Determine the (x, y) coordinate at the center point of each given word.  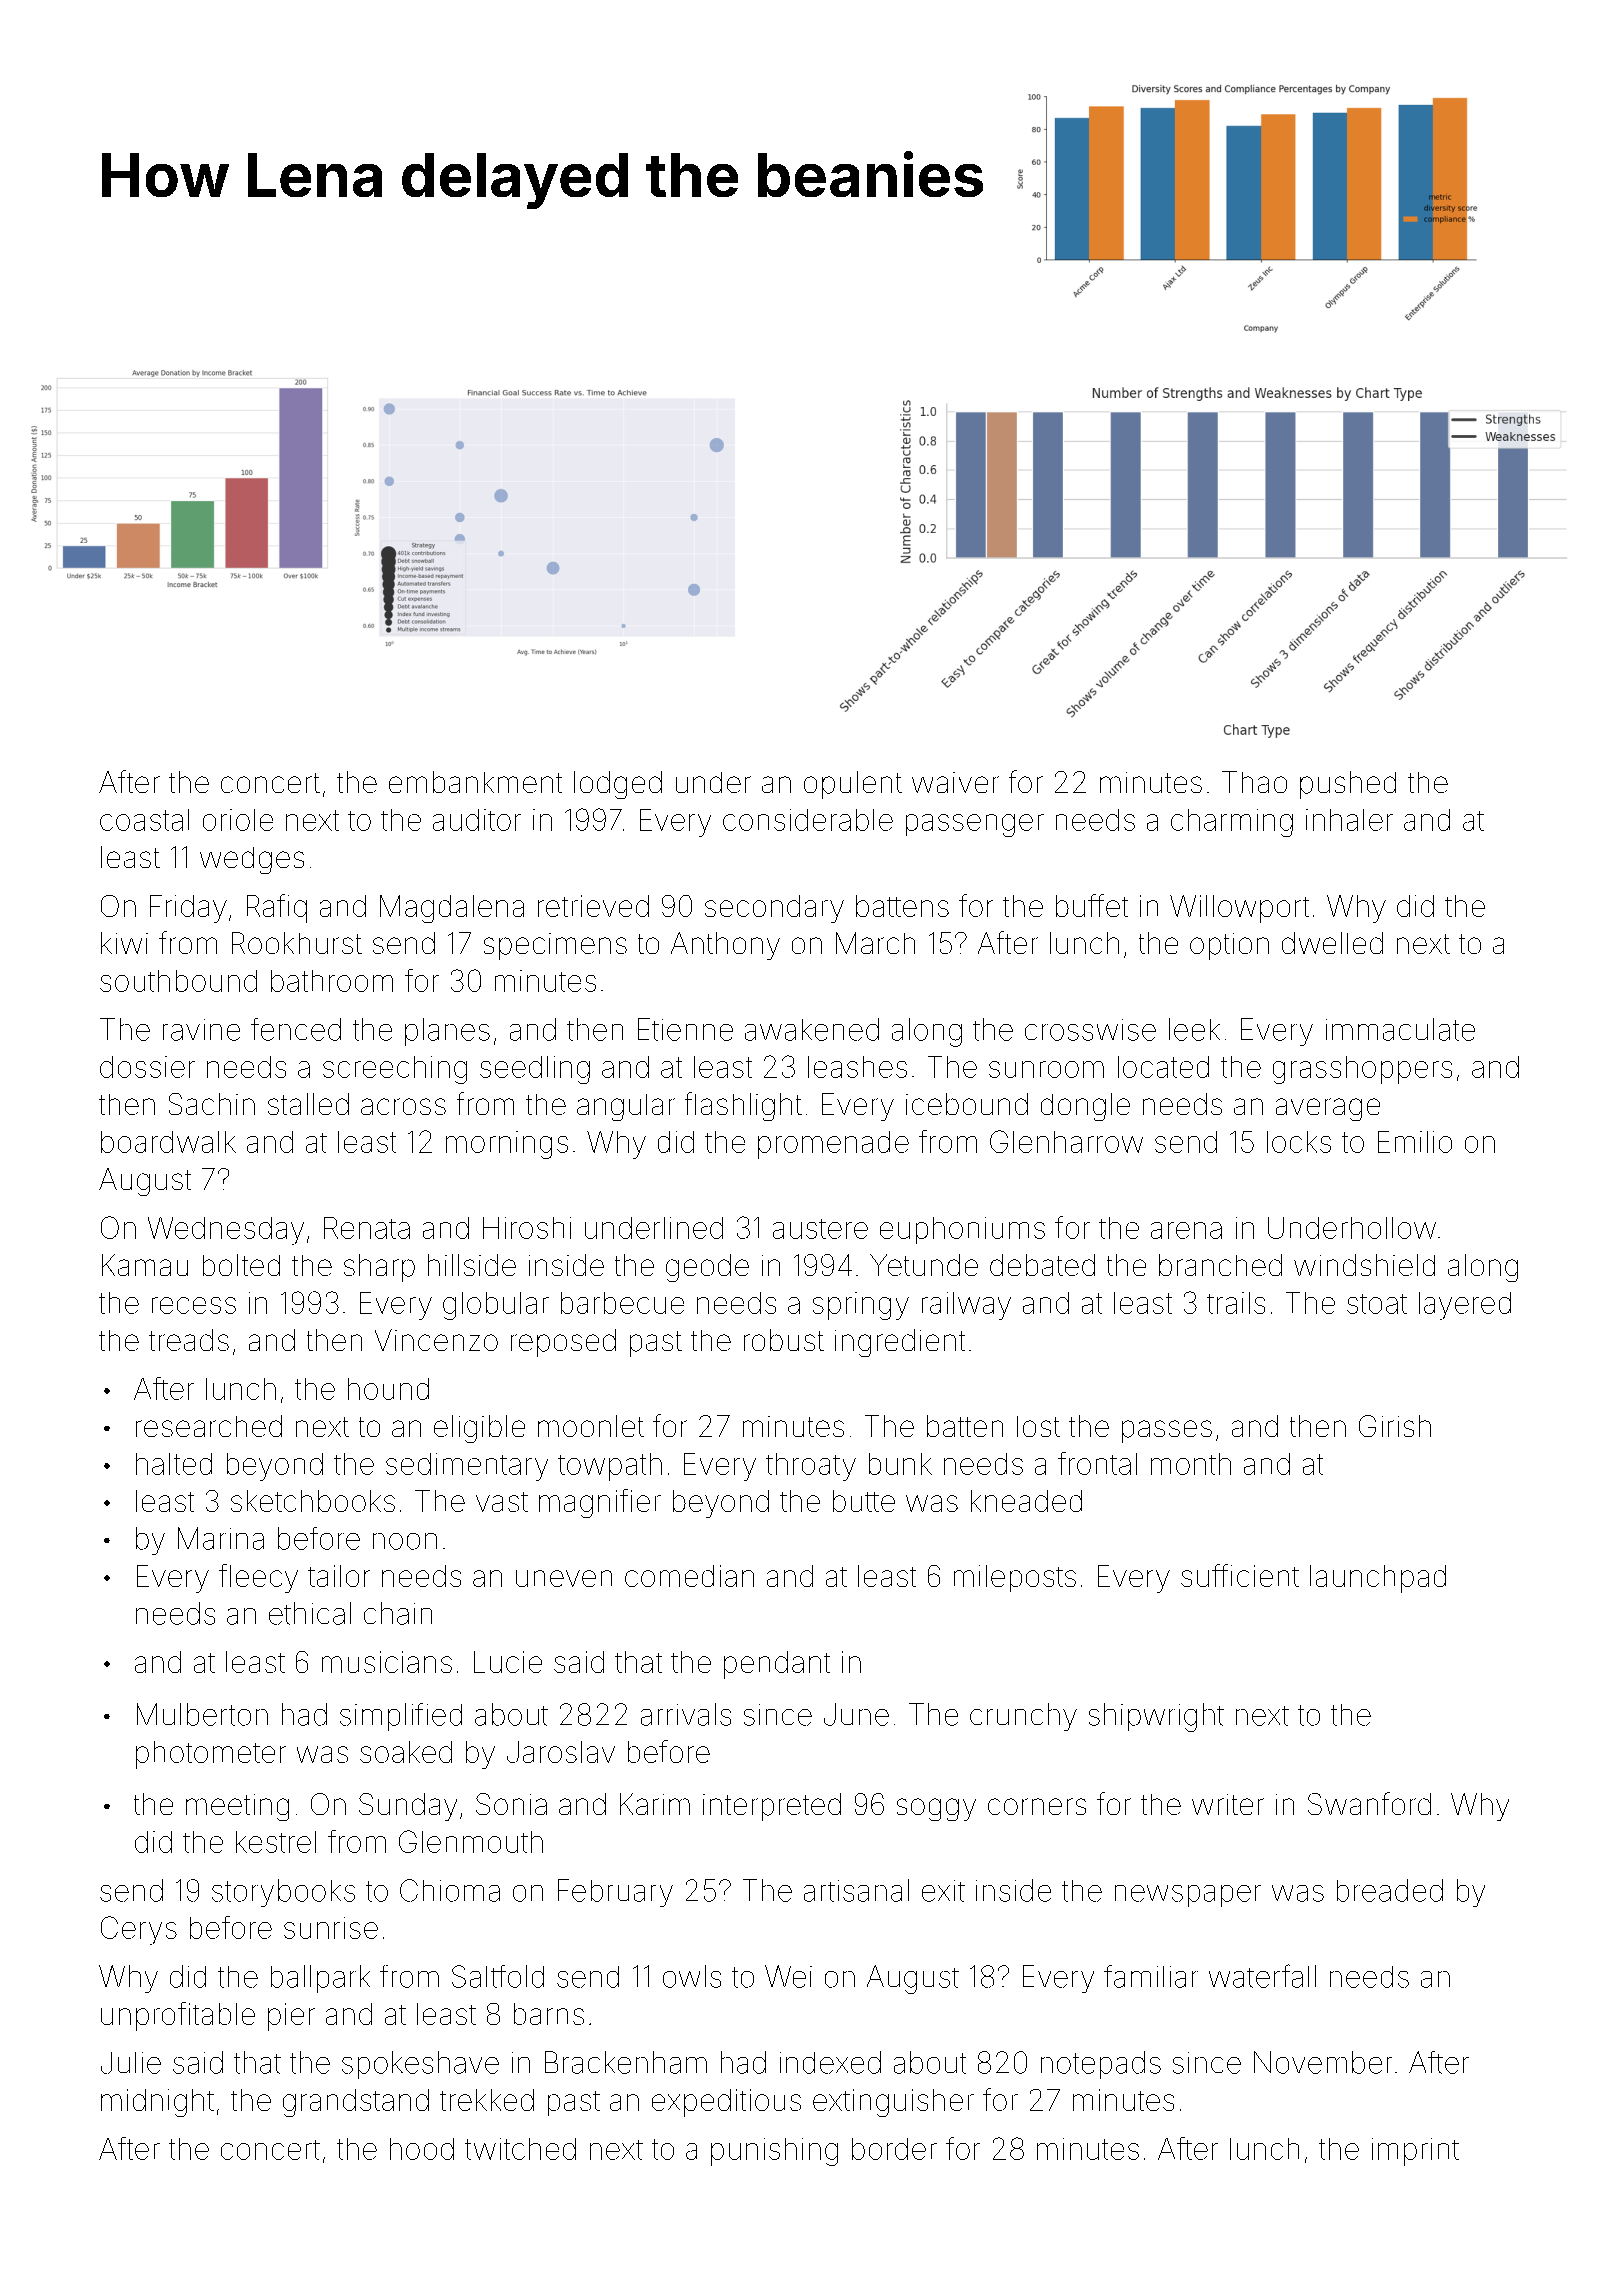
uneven (564, 1578)
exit (943, 1891)
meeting (237, 1807)
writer (1228, 1804)
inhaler (1349, 820)
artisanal (856, 1890)
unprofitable (178, 2016)
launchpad (1378, 1579)
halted (174, 1464)
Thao (1254, 782)
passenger (975, 825)
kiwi (124, 943)
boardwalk (168, 1142)
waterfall (1262, 1976)
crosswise (1090, 1030)
